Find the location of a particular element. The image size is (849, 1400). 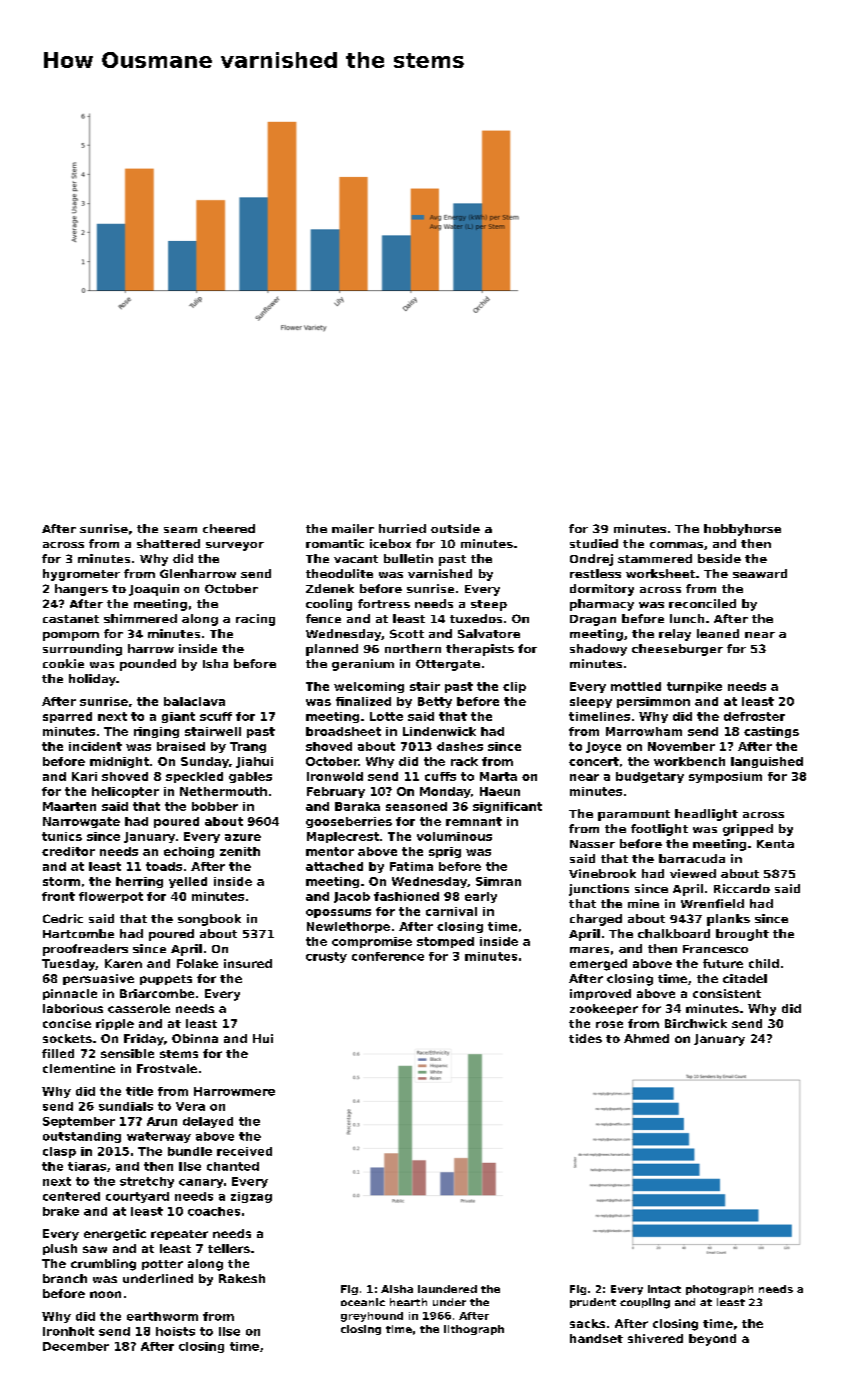

photograph is located at coordinates (719, 1290).
